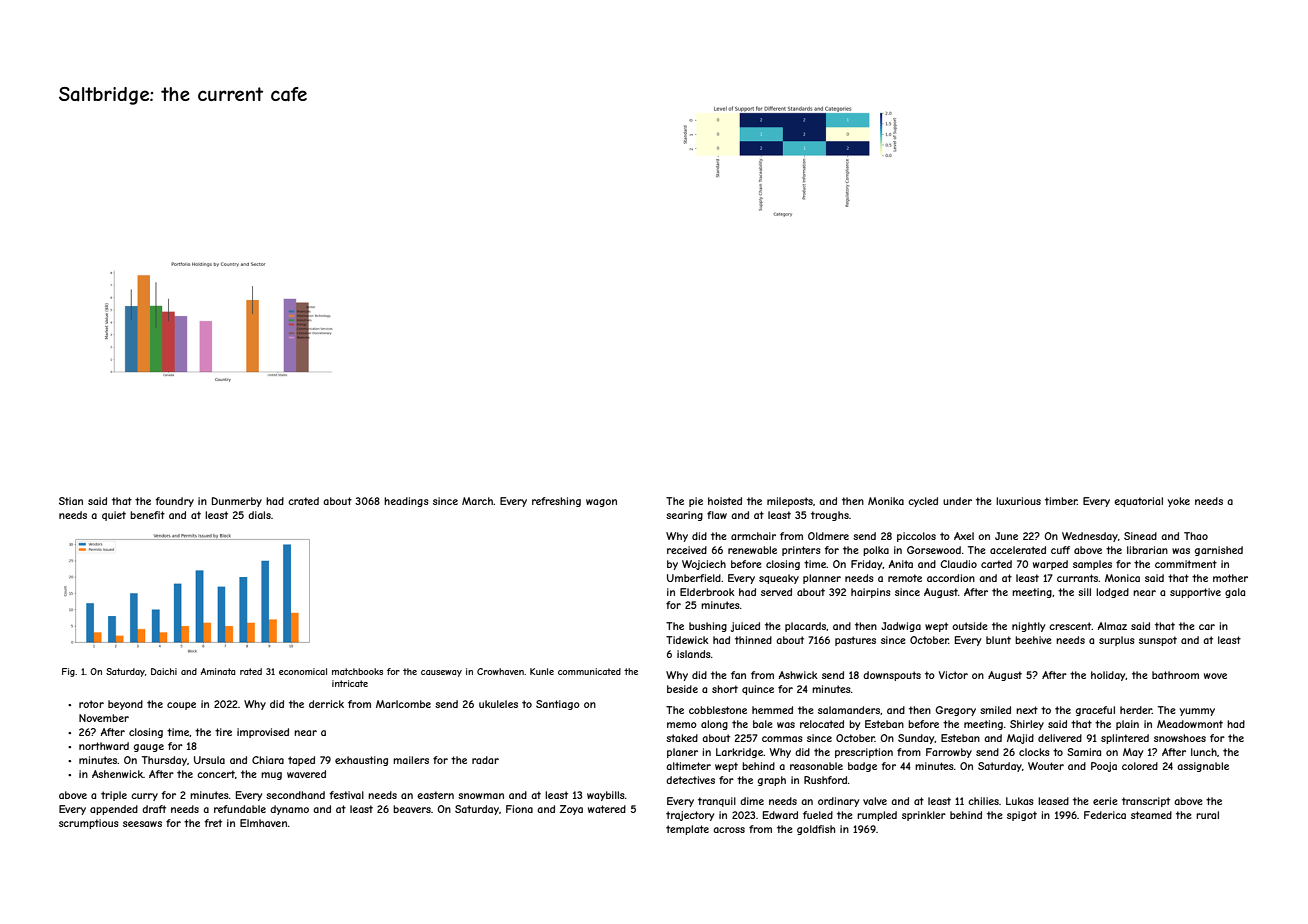 The width and height of the page is (1308, 924). What do you see at coordinates (816, 830) in the page?
I see `goldfish` at bounding box center [816, 830].
